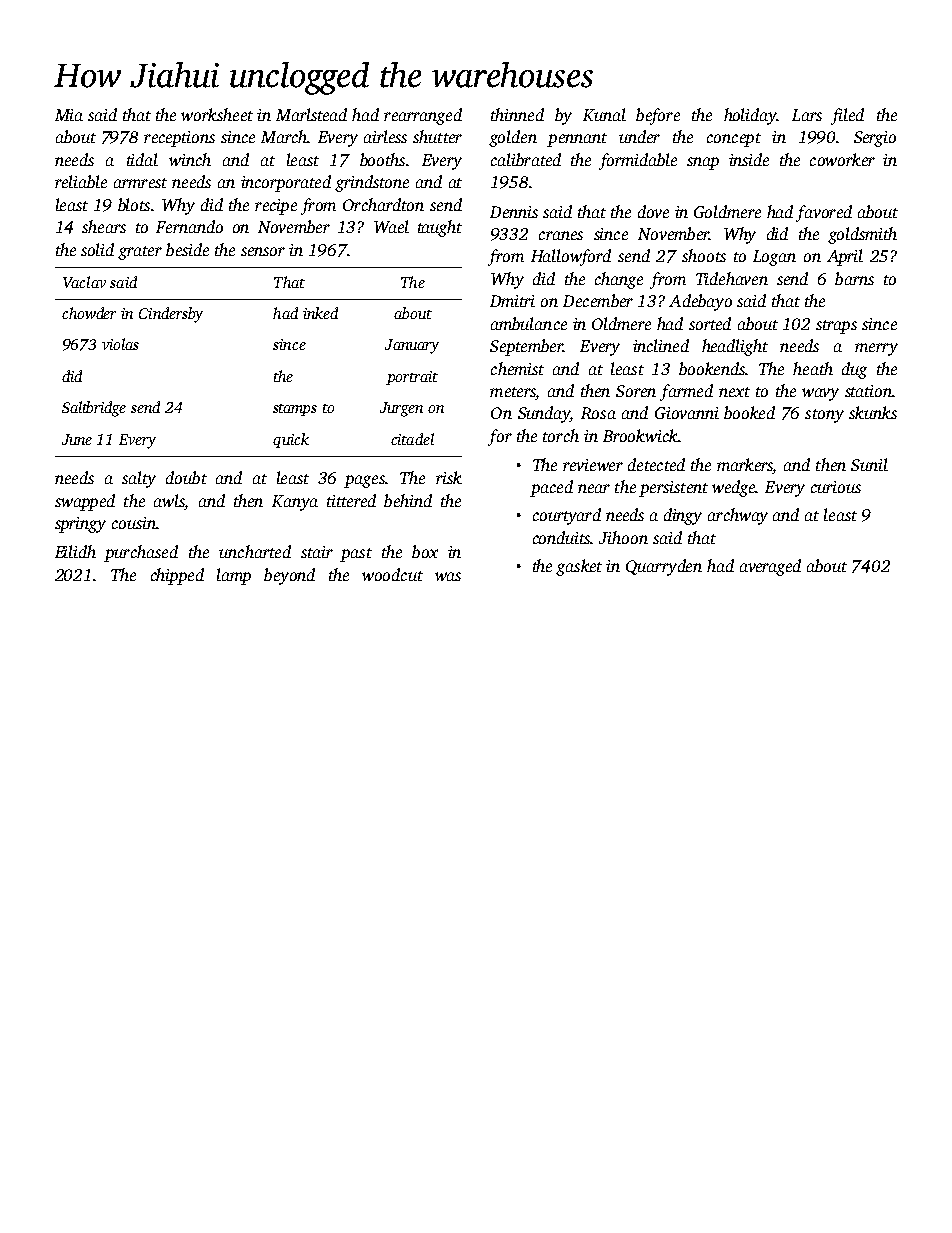 The height and width of the screenshot is (1233, 952). What do you see at coordinates (440, 228) in the screenshot?
I see `taught` at bounding box center [440, 228].
